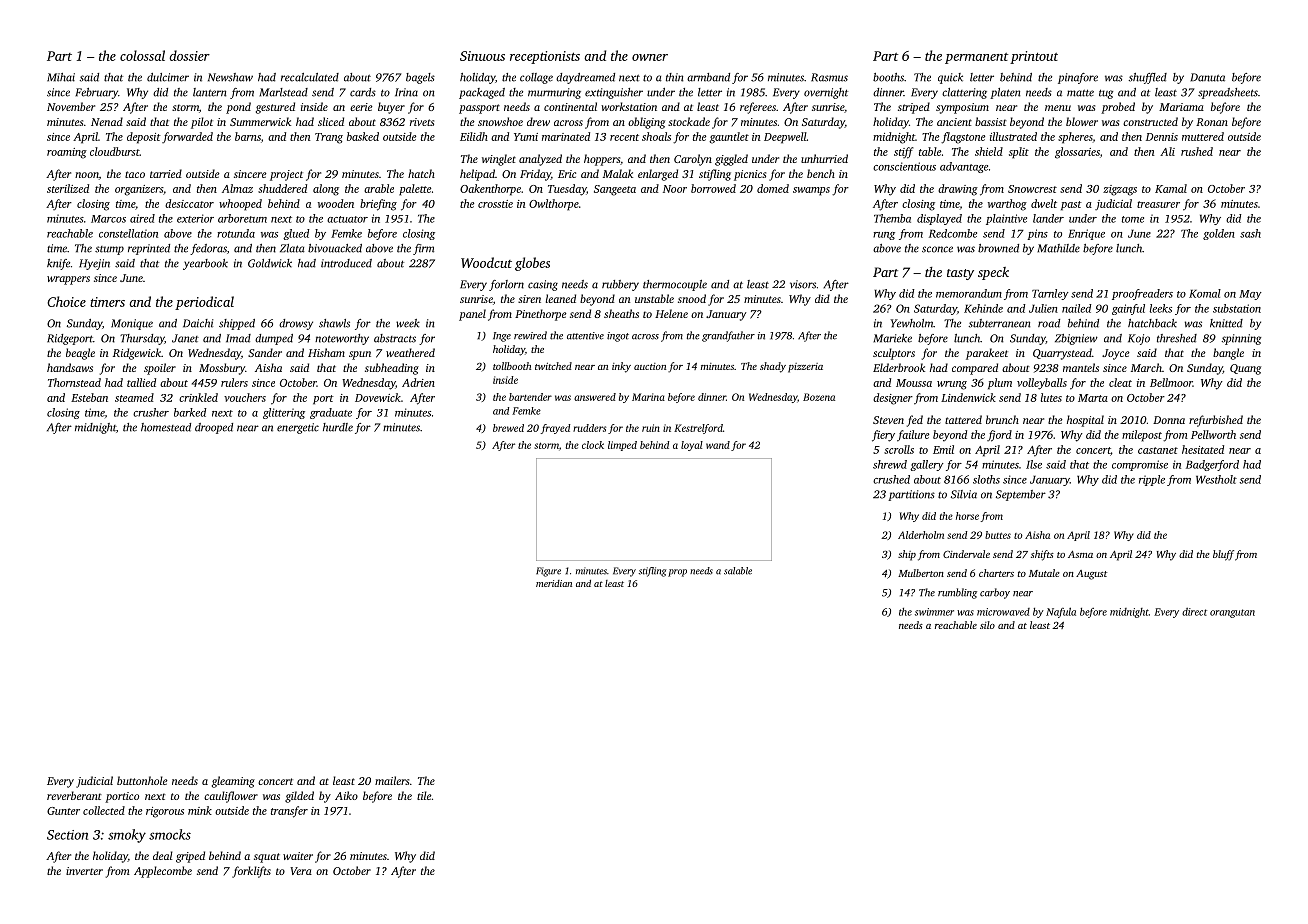 The width and height of the screenshot is (1308, 924). What do you see at coordinates (1203, 136) in the screenshot?
I see `muttered` at bounding box center [1203, 136].
